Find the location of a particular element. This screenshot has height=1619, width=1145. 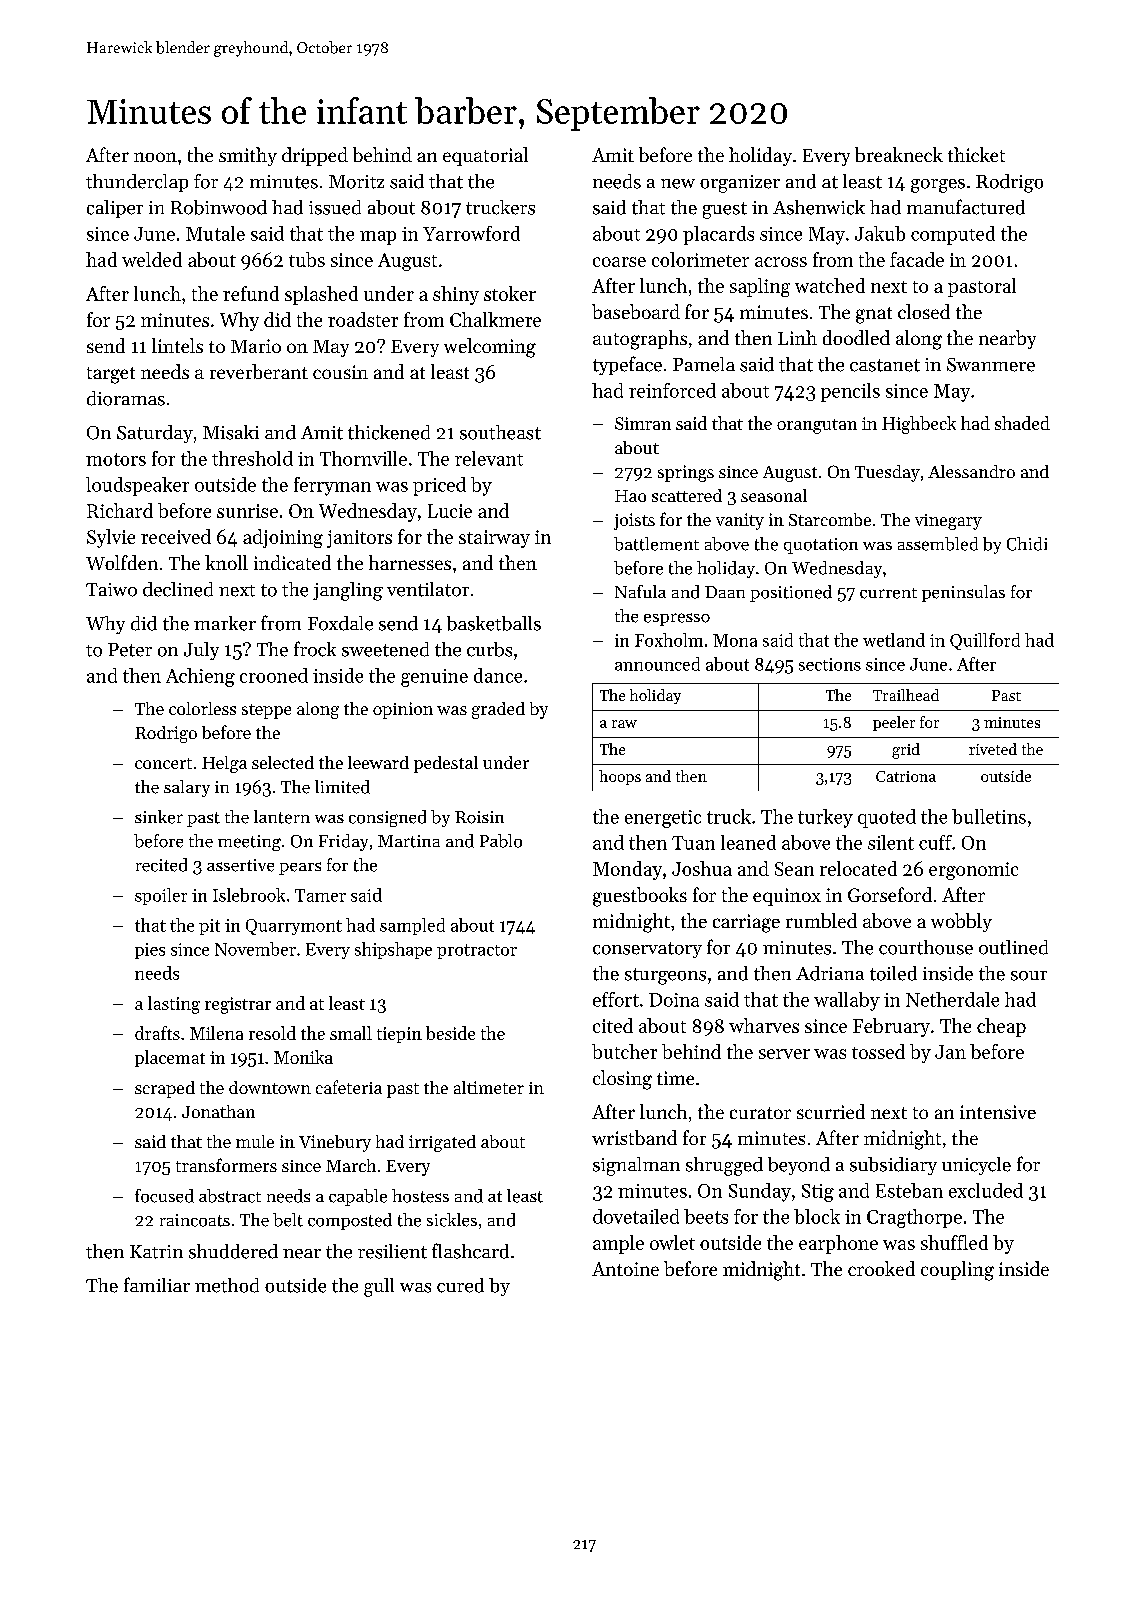

received is located at coordinates (176, 536).
